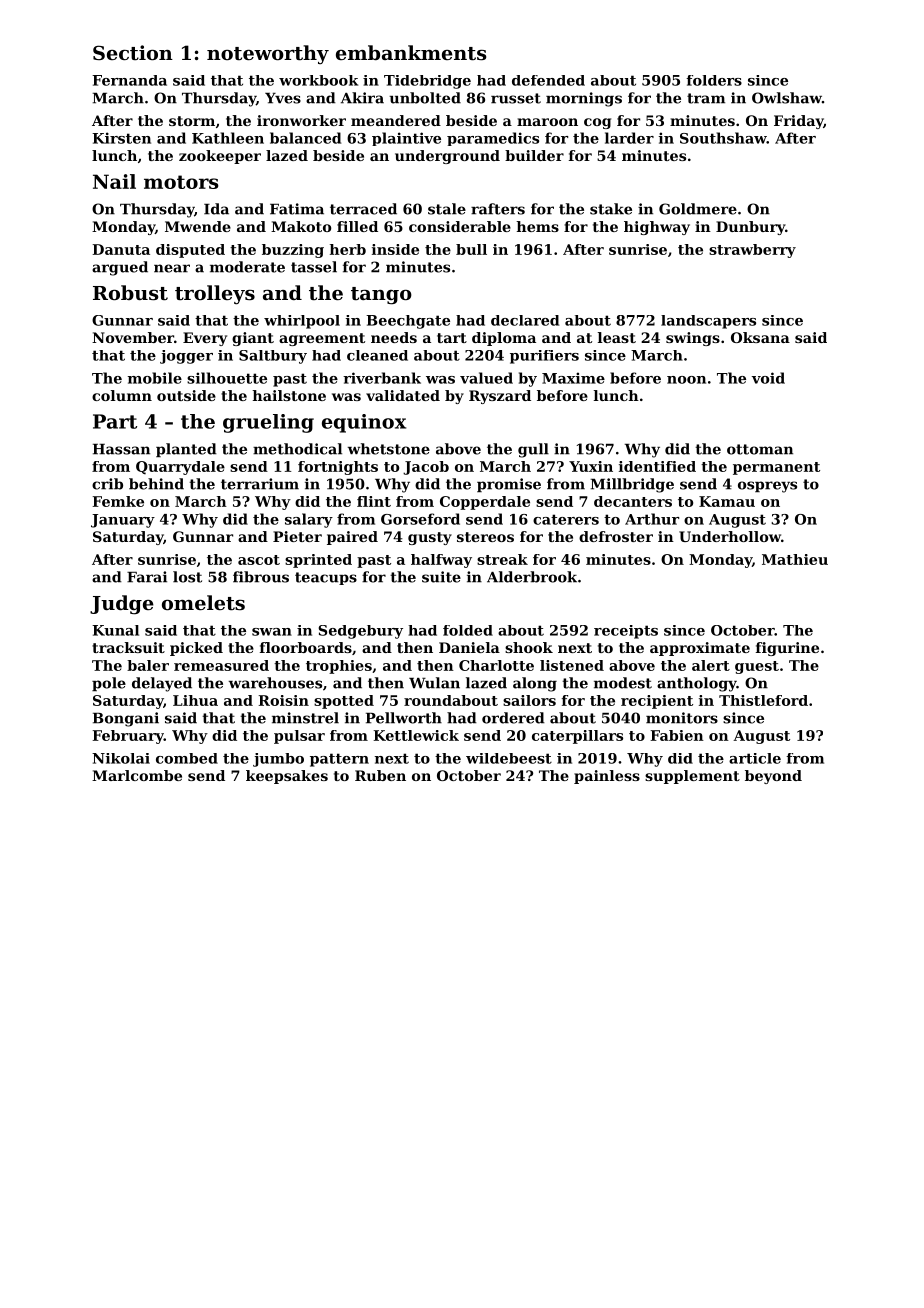 Image resolution: width=924 pixels, height=1308 pixels. What do you see at coordinates (607, 777) in the page?
I see `painless` at bounding box center [607, 777].
